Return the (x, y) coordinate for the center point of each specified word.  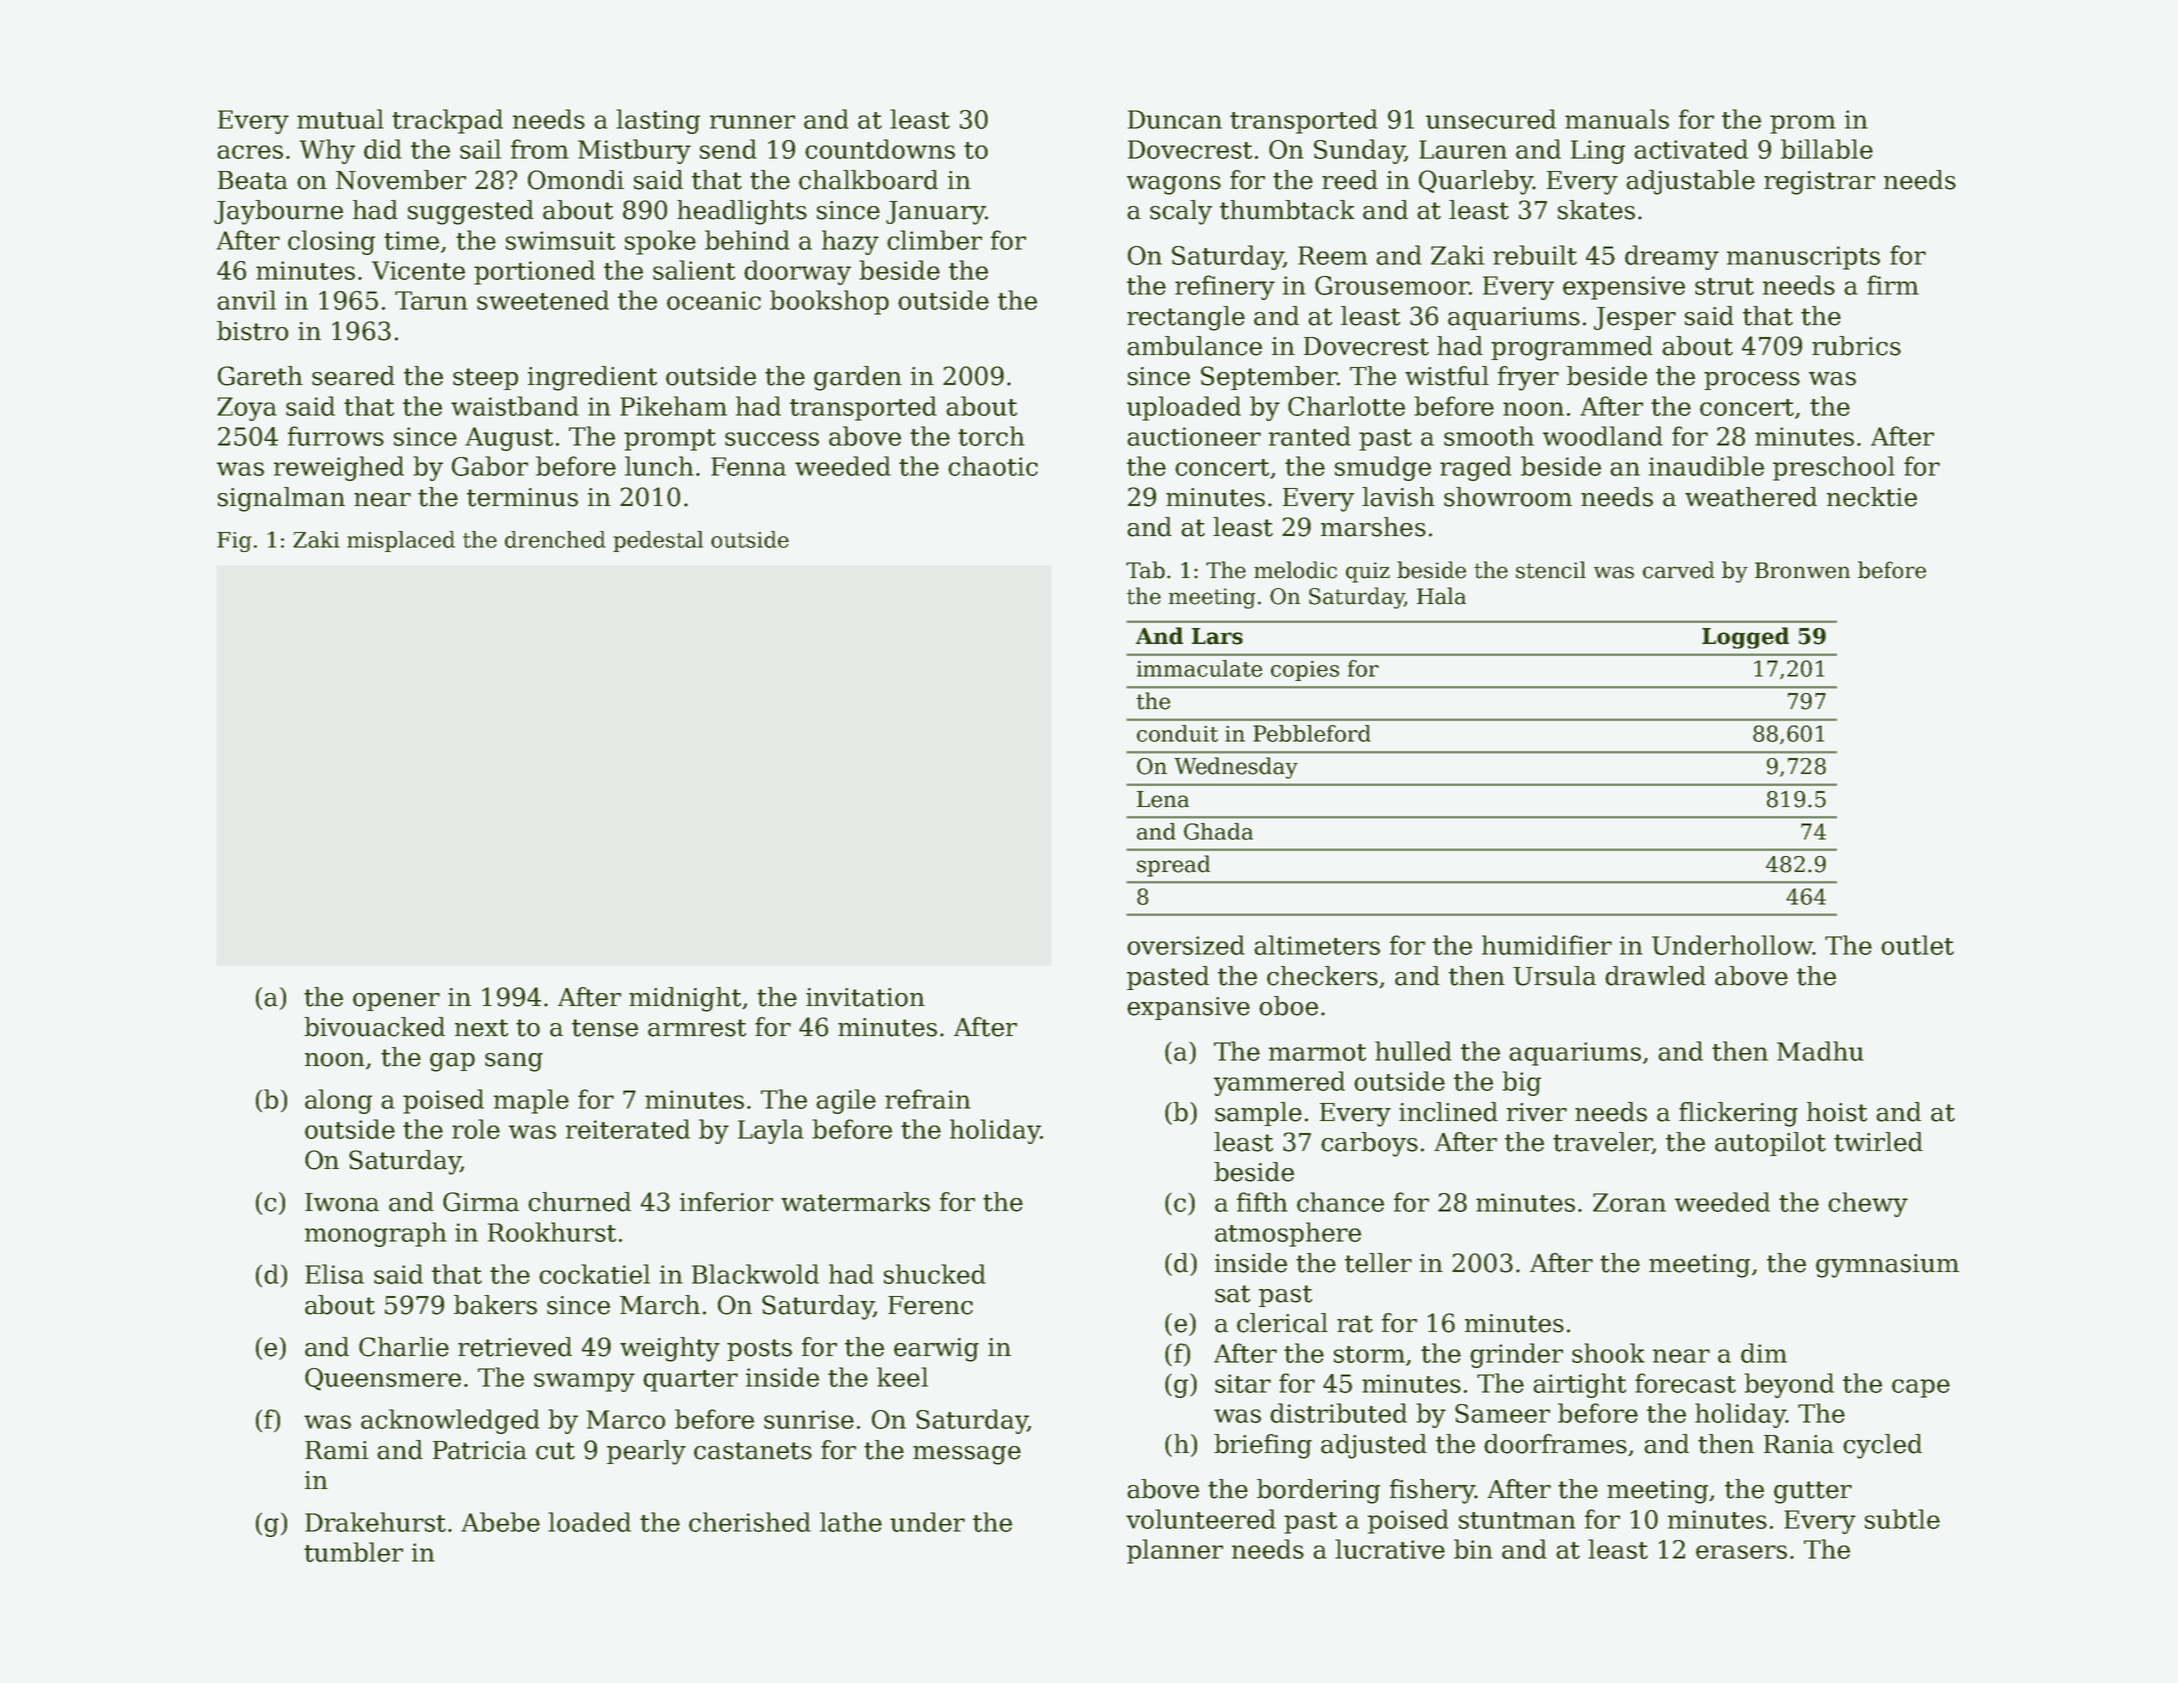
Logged (1745, 638)
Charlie (404, 1347)
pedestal (658, 541)
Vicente (418, 270)
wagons (1174, 185)
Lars (1217, 636)
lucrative (1390, 1549)
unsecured (1491, 119)
